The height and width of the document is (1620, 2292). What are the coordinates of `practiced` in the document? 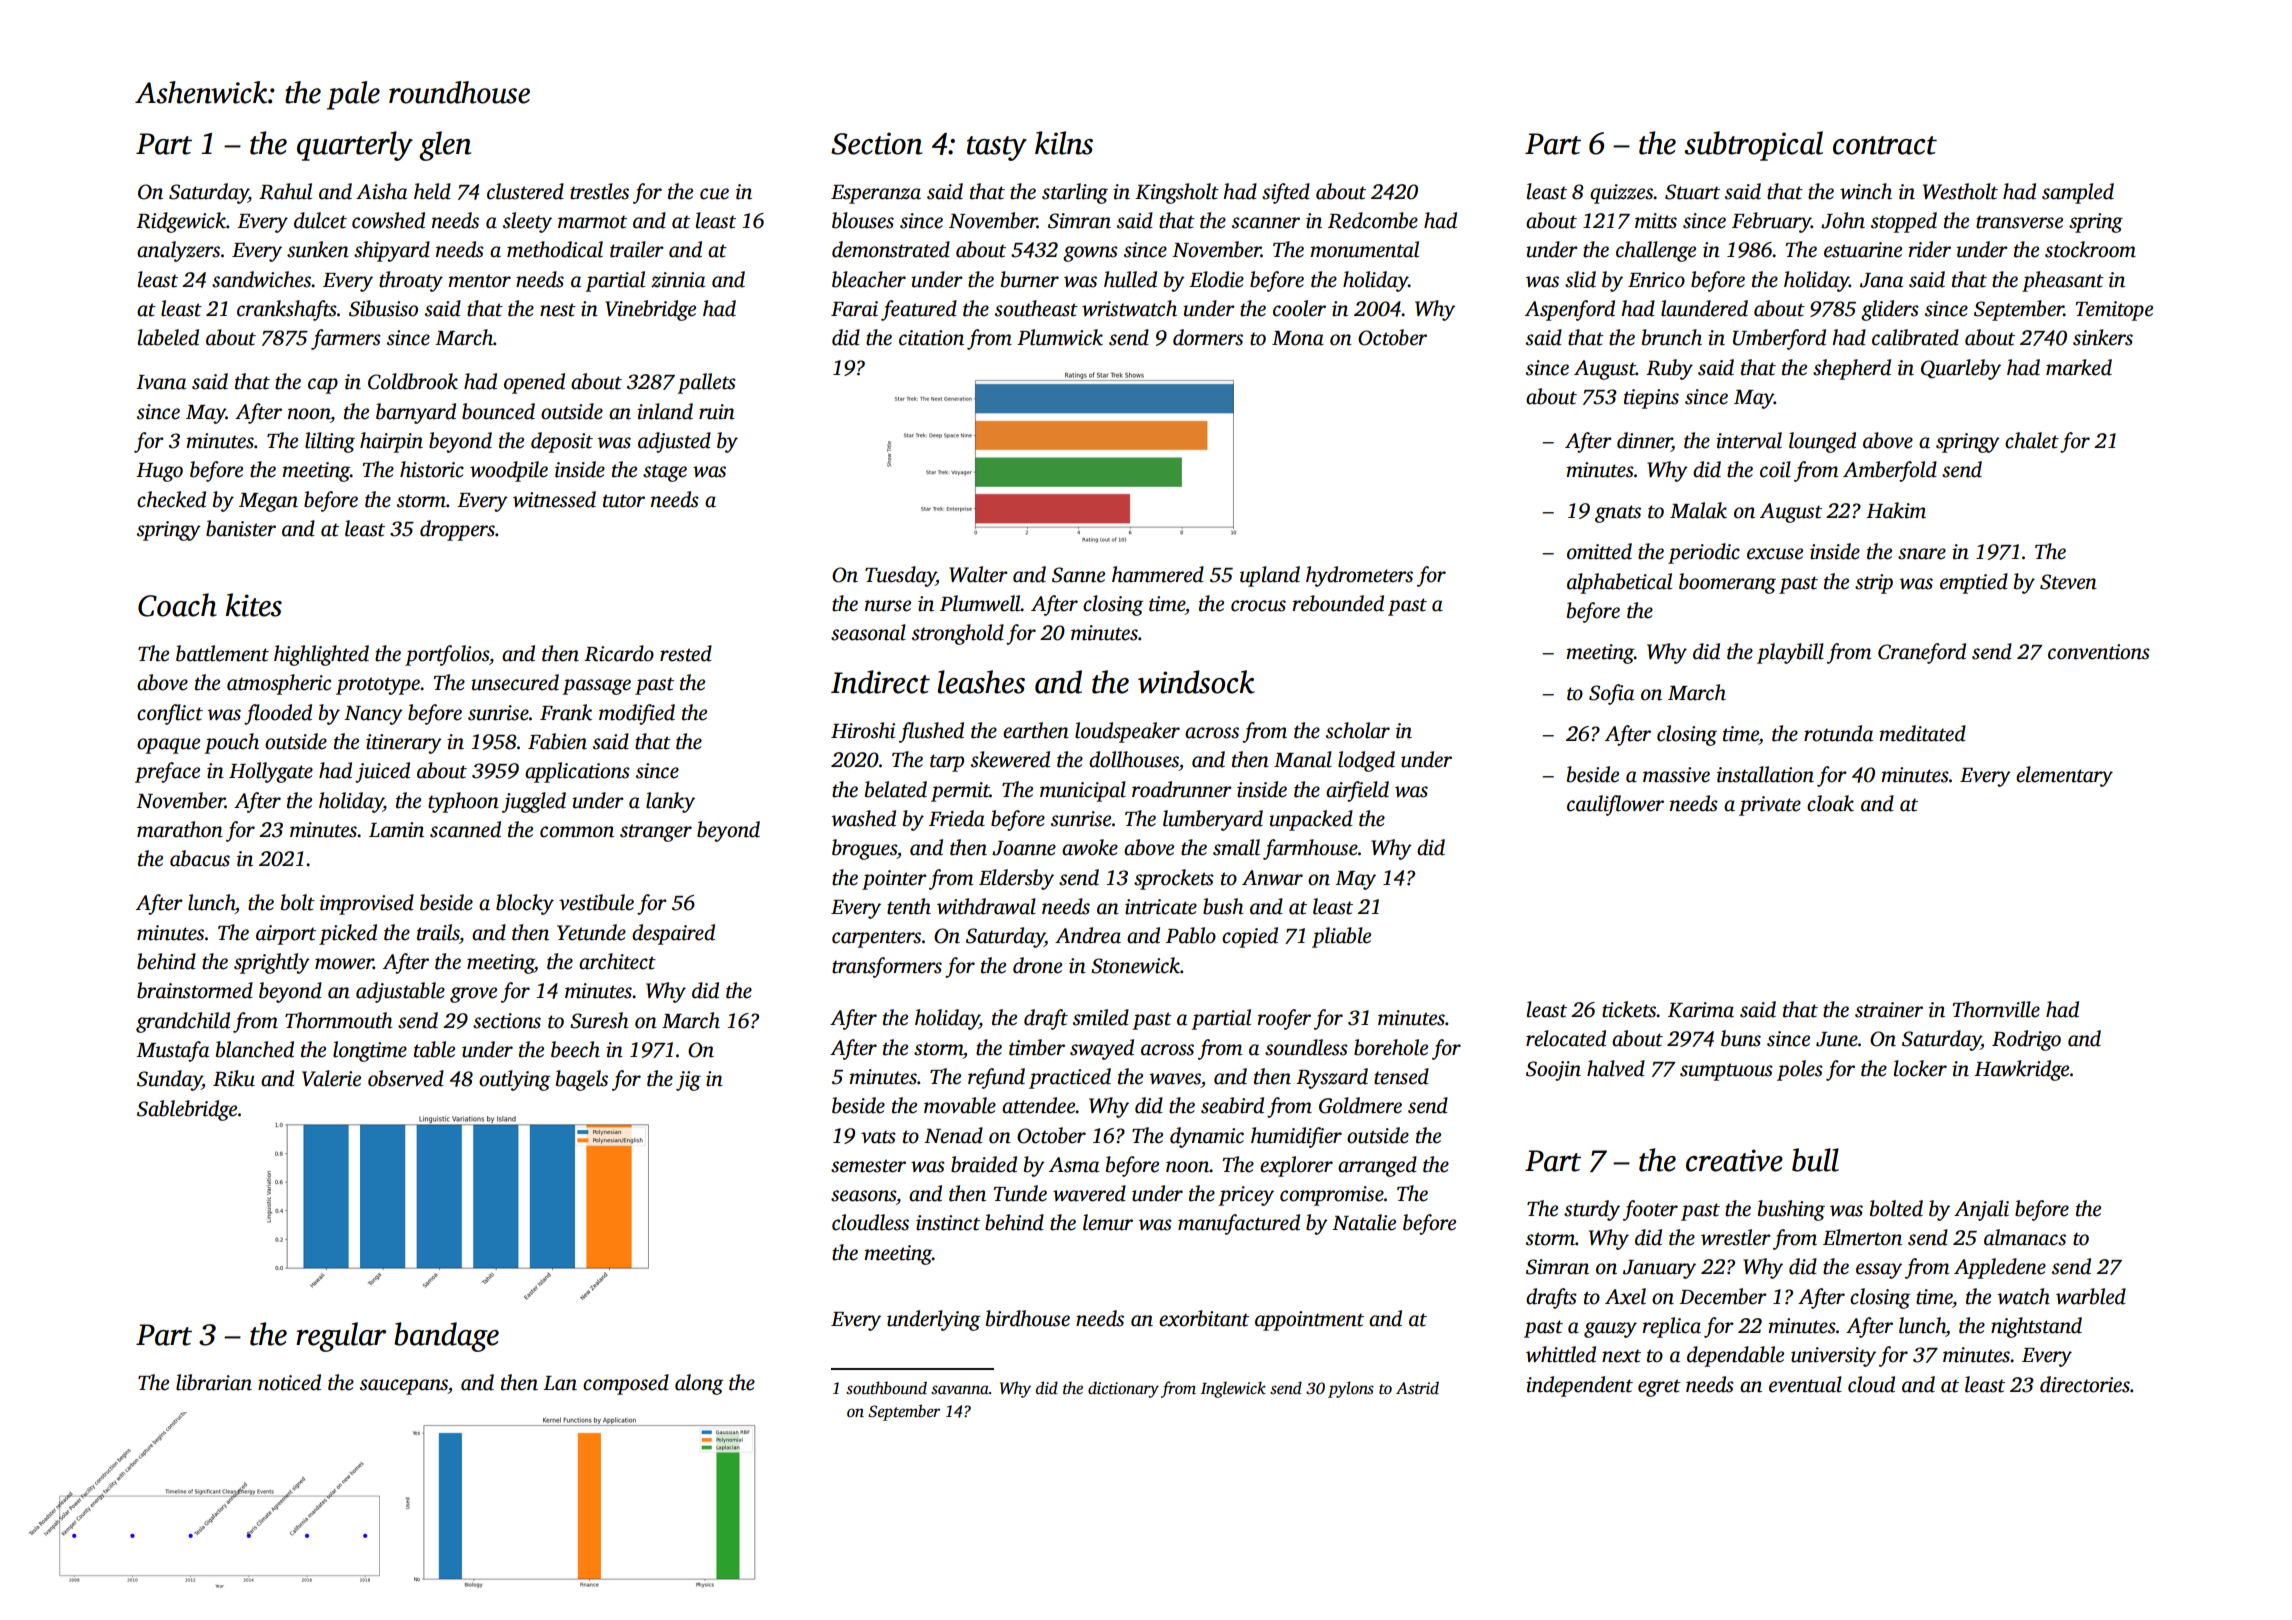 It's located at (1070, 1078).
